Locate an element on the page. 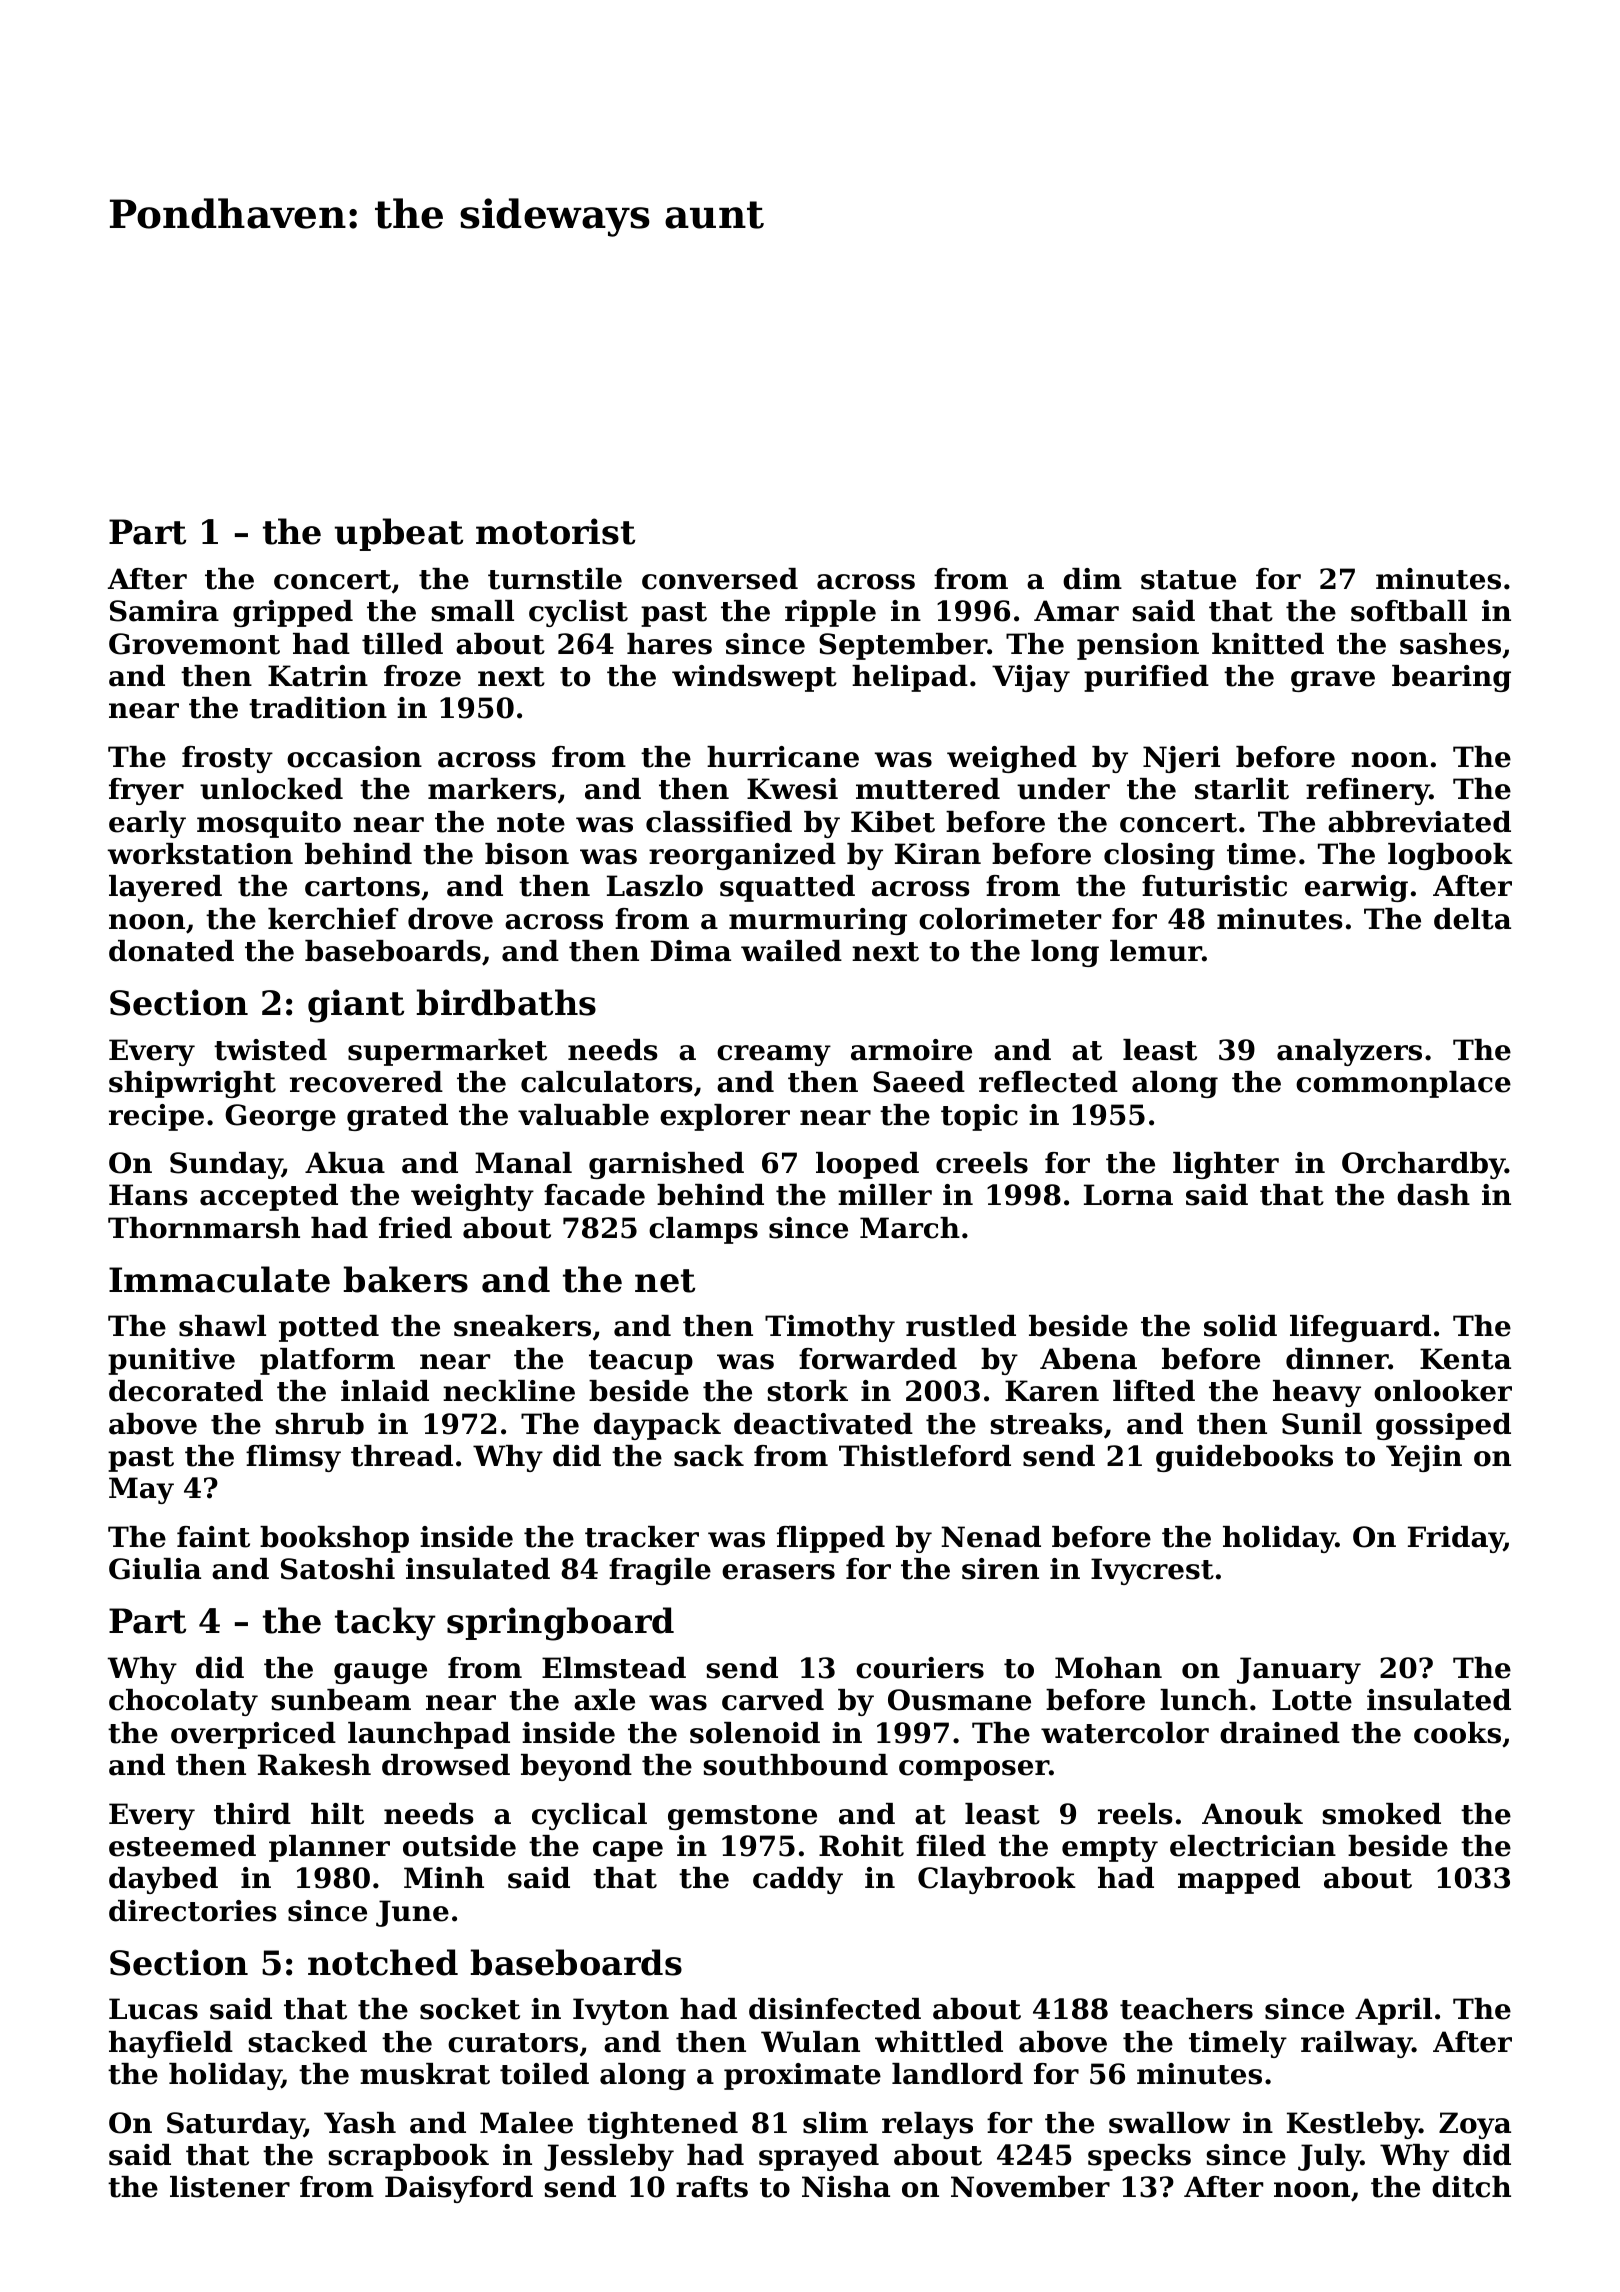 The height and width of the document is (2292, 1620). March is located at coordinates (910, 1228).
